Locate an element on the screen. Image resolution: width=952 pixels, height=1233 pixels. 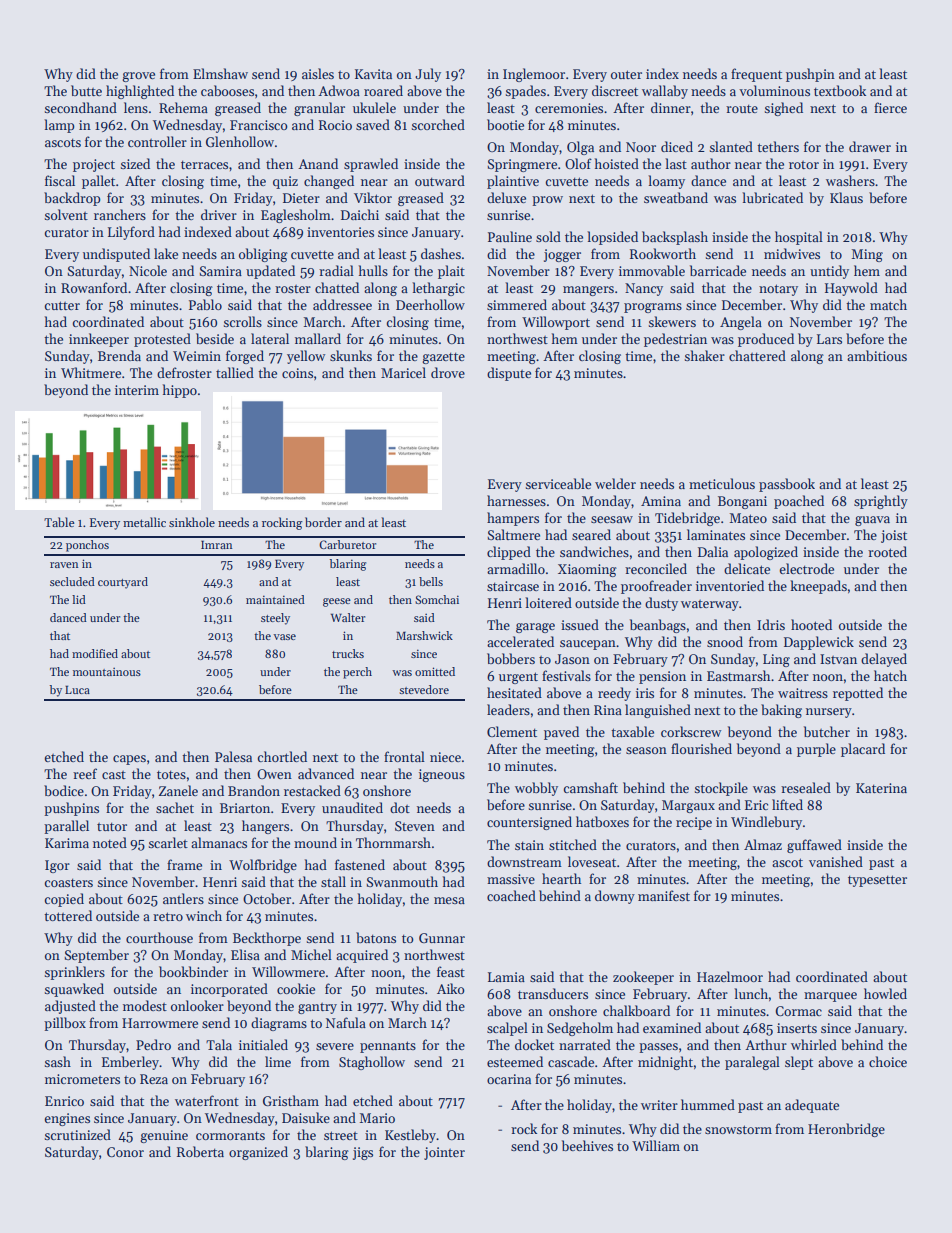
fierce is located at coordinates (890, 107).
